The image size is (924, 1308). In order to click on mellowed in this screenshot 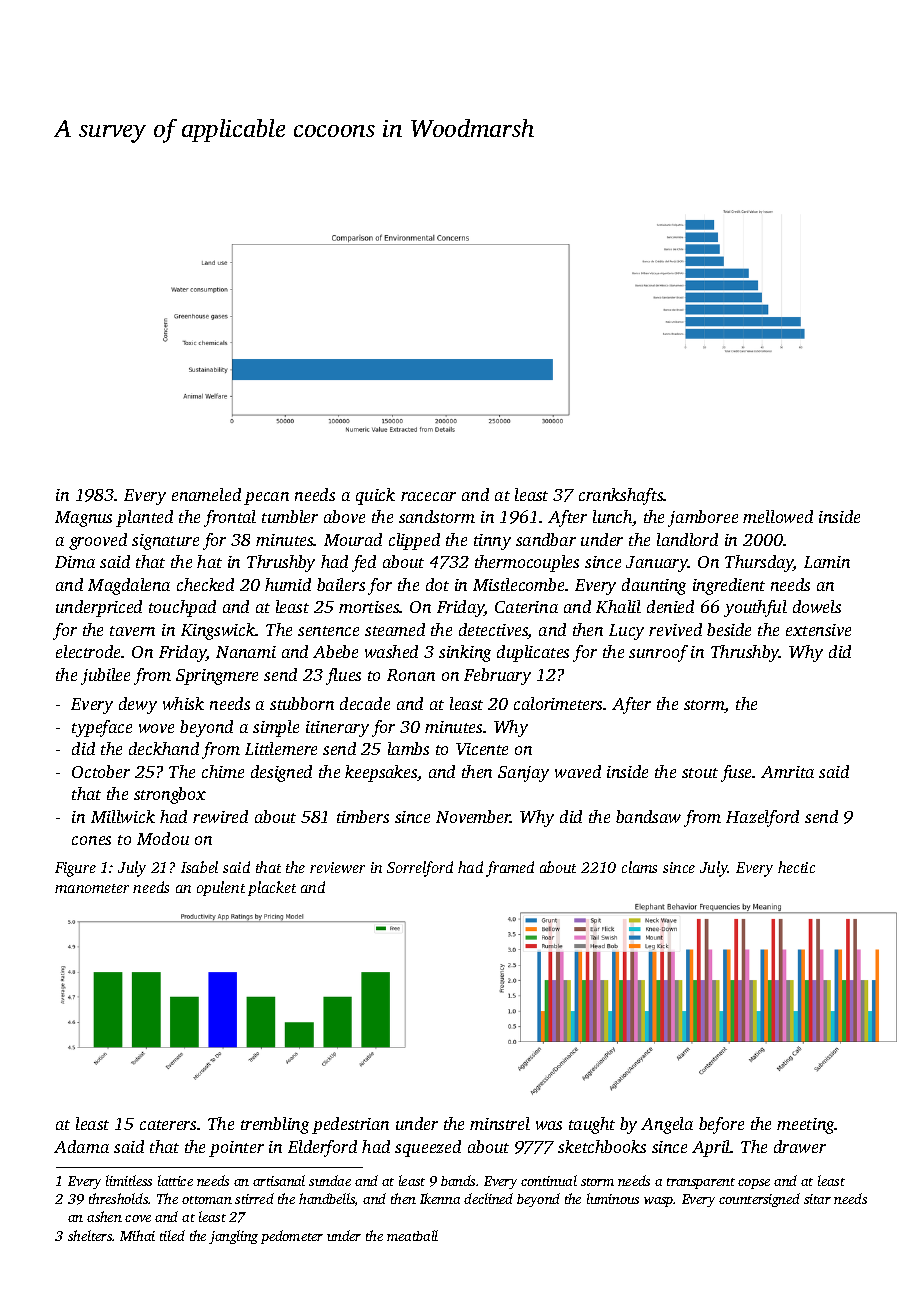, I will do `click(778, 516)`.
